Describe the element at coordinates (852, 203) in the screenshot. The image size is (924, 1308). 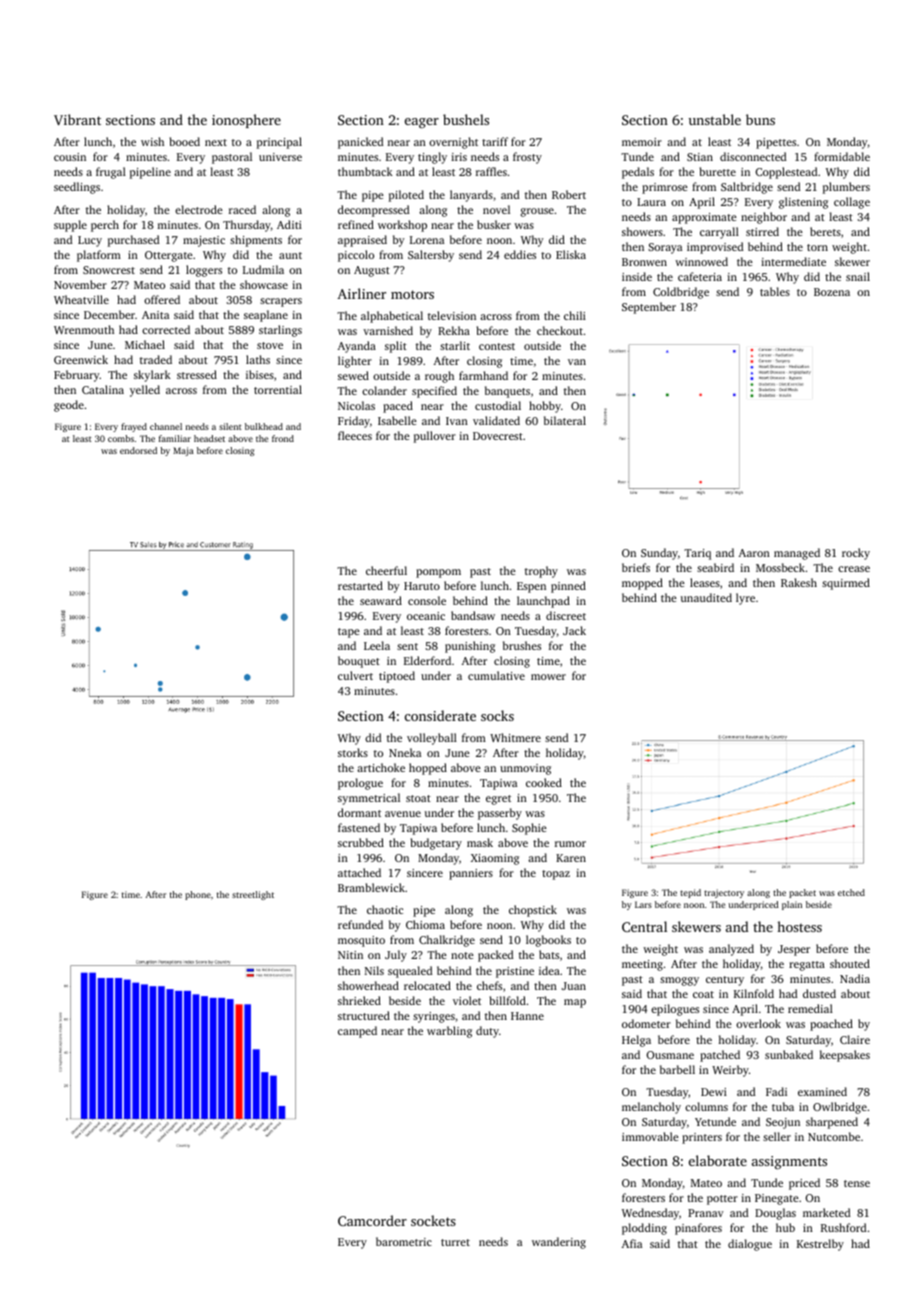
I see `collage` at that location.
